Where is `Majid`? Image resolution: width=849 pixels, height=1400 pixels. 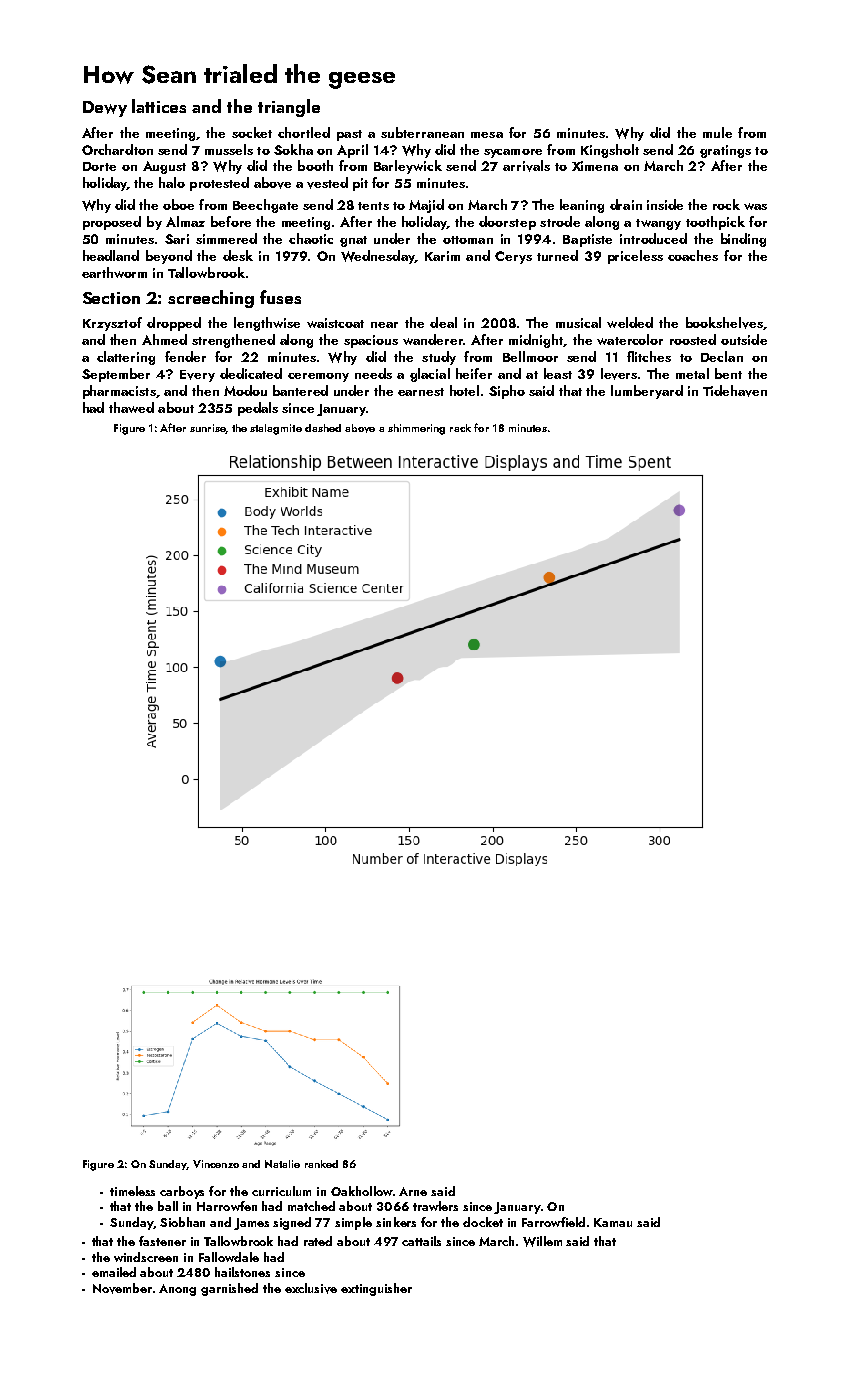 Majid is located at coordinates (426, 206).
